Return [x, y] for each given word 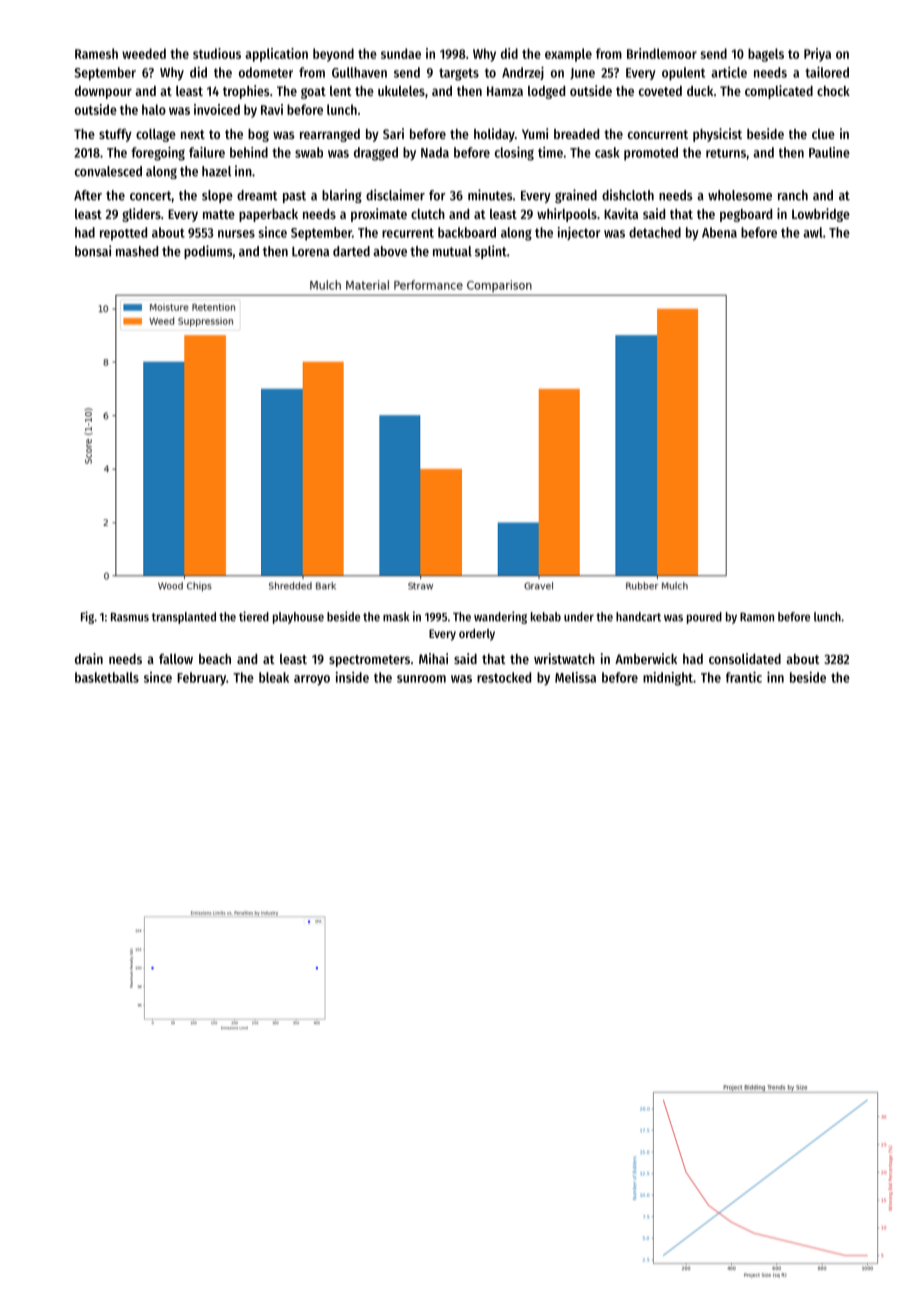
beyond [333, 55]
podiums [208, 252]
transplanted [184, 618]
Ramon [757, 617]
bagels [766, 55]
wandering [500, 617]
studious [217, 53]
